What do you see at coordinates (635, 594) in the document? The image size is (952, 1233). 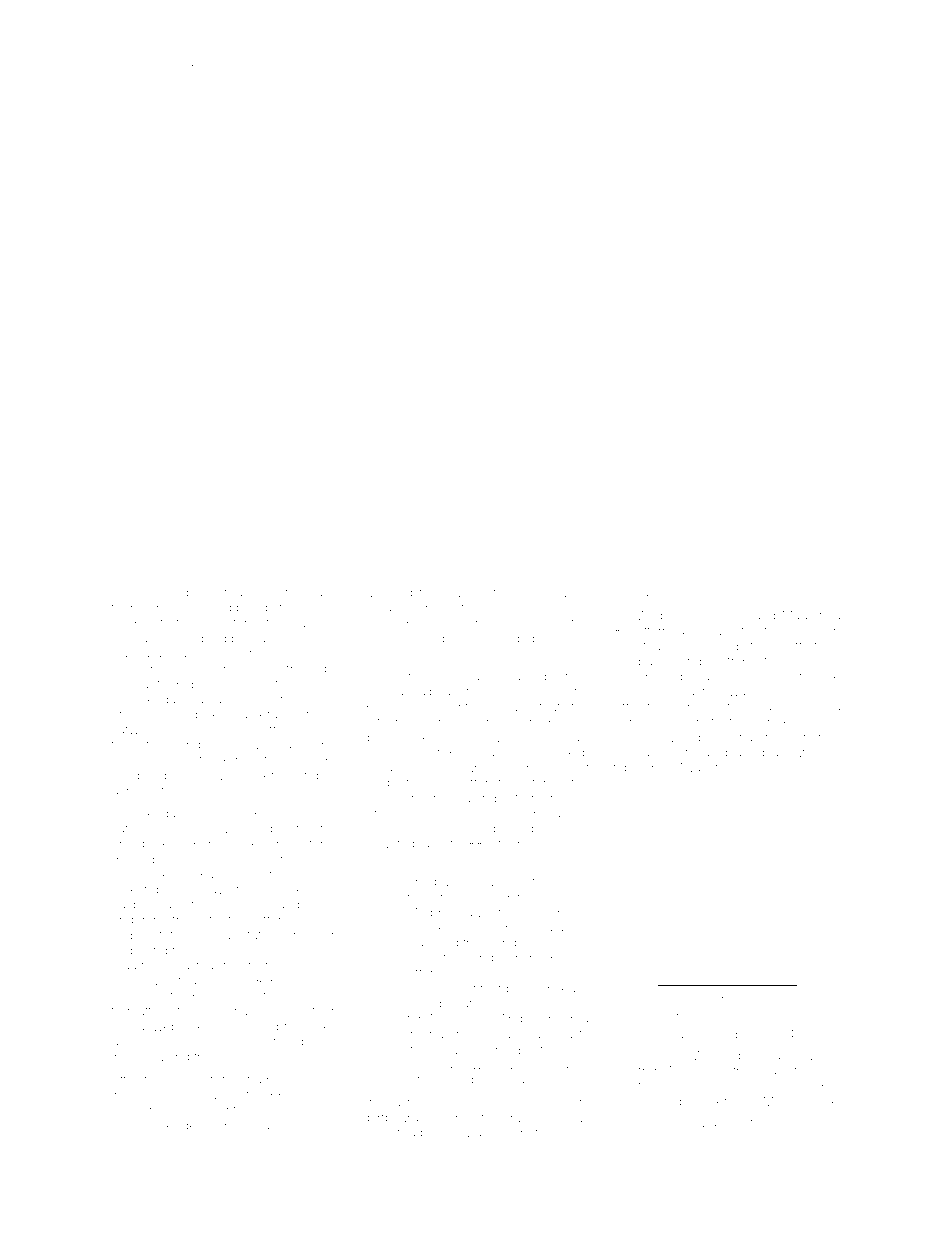 I see `holiday` at bounding box center [635, 594].
